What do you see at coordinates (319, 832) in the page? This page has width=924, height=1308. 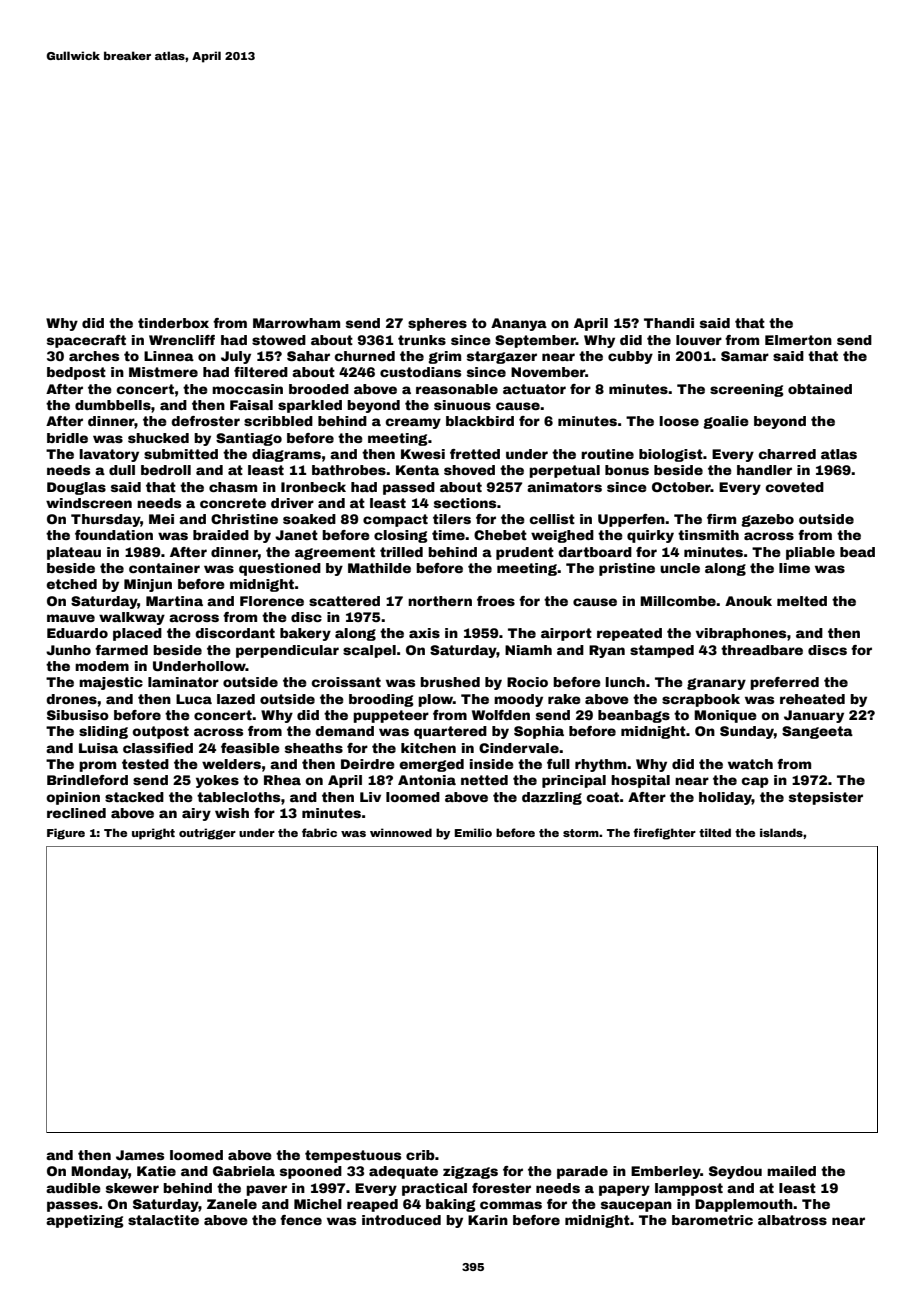 I see `fabric` at bounding box center [319, 832].
